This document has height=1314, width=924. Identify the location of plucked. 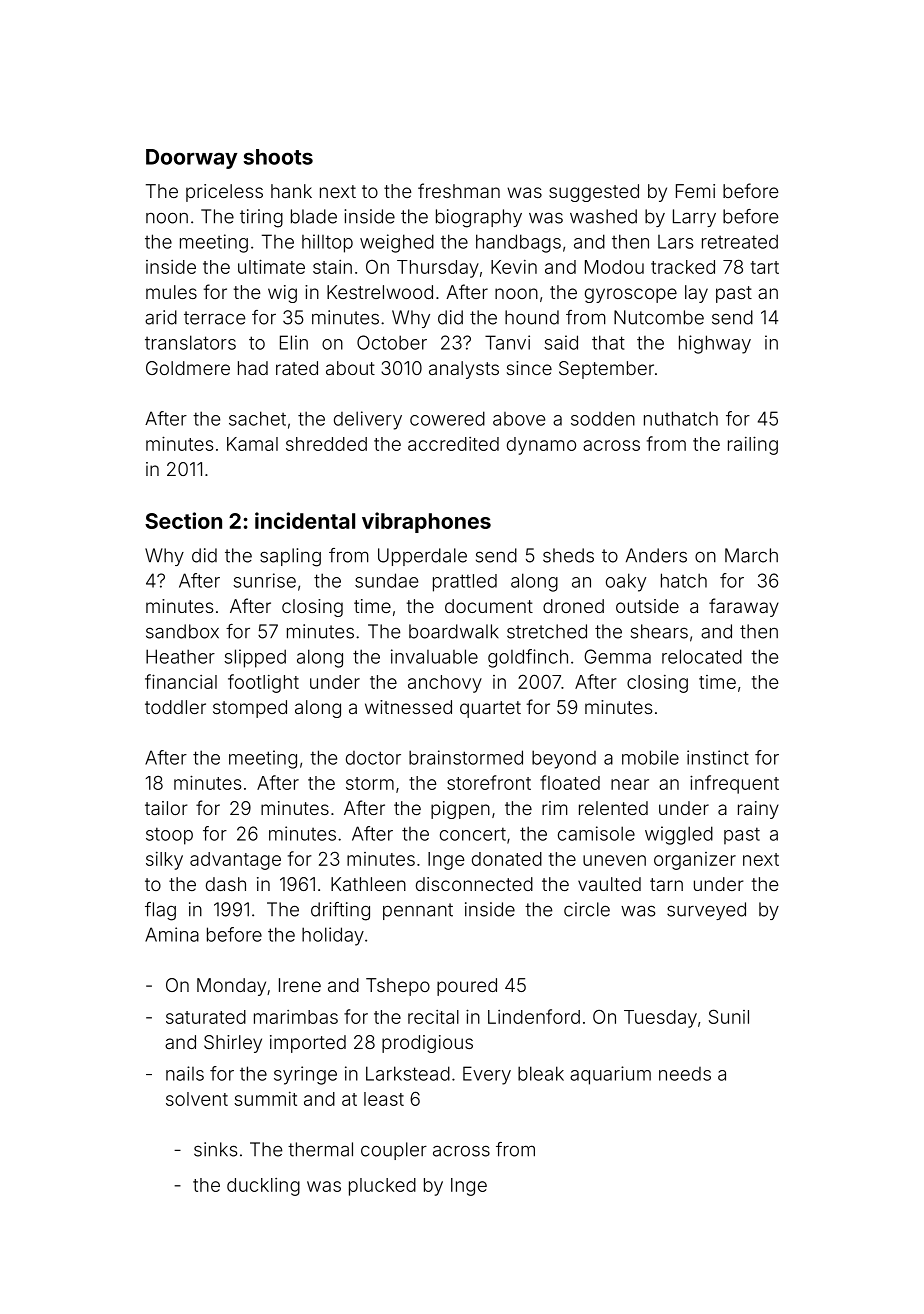
(382, 1187).
